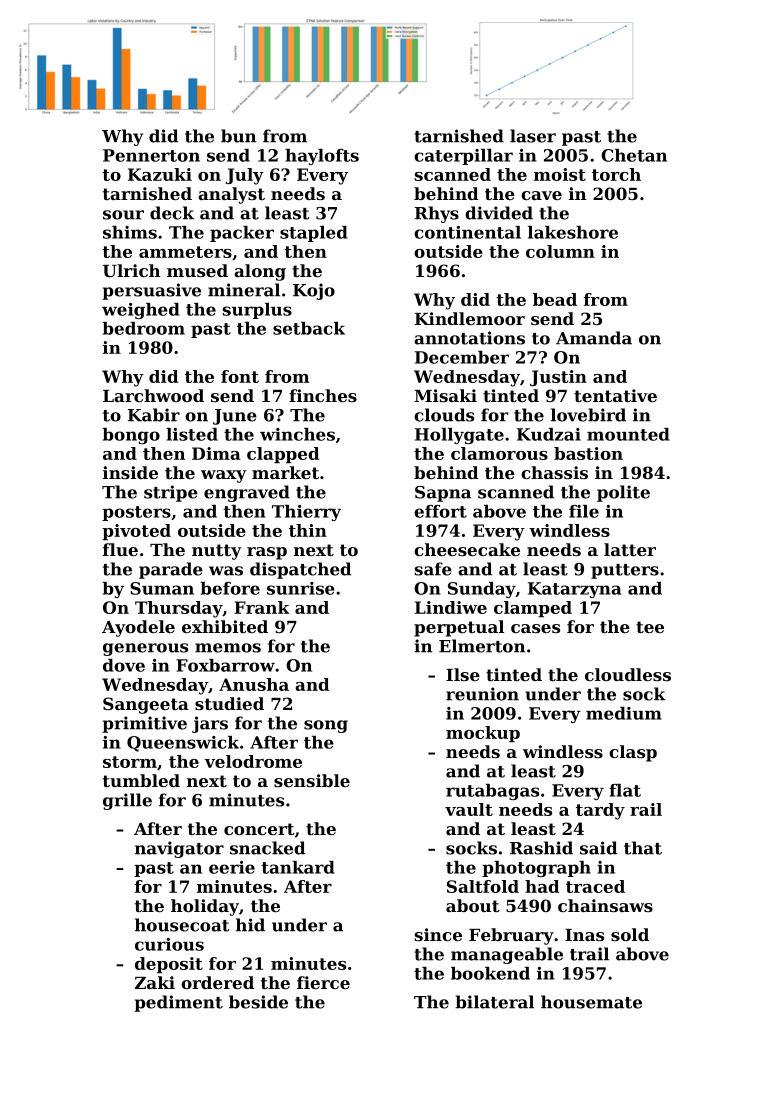  What do you see at coordinates (306, 513) in the screenshot?
I see `Thierry` at bounding box center [306, 513].
